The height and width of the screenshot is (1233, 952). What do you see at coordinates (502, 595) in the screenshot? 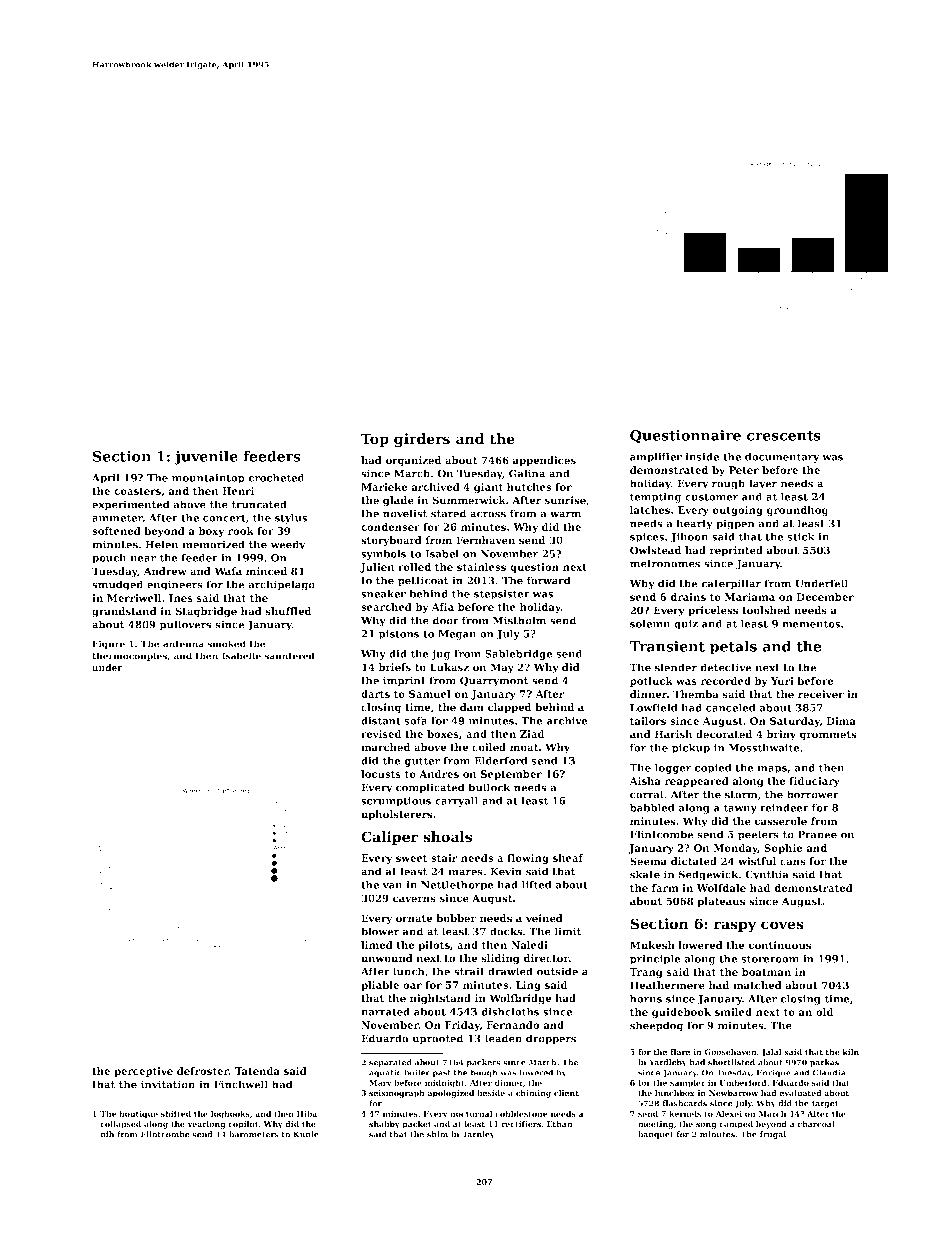
I see `stepsister` at bounding box center [502, 595].
